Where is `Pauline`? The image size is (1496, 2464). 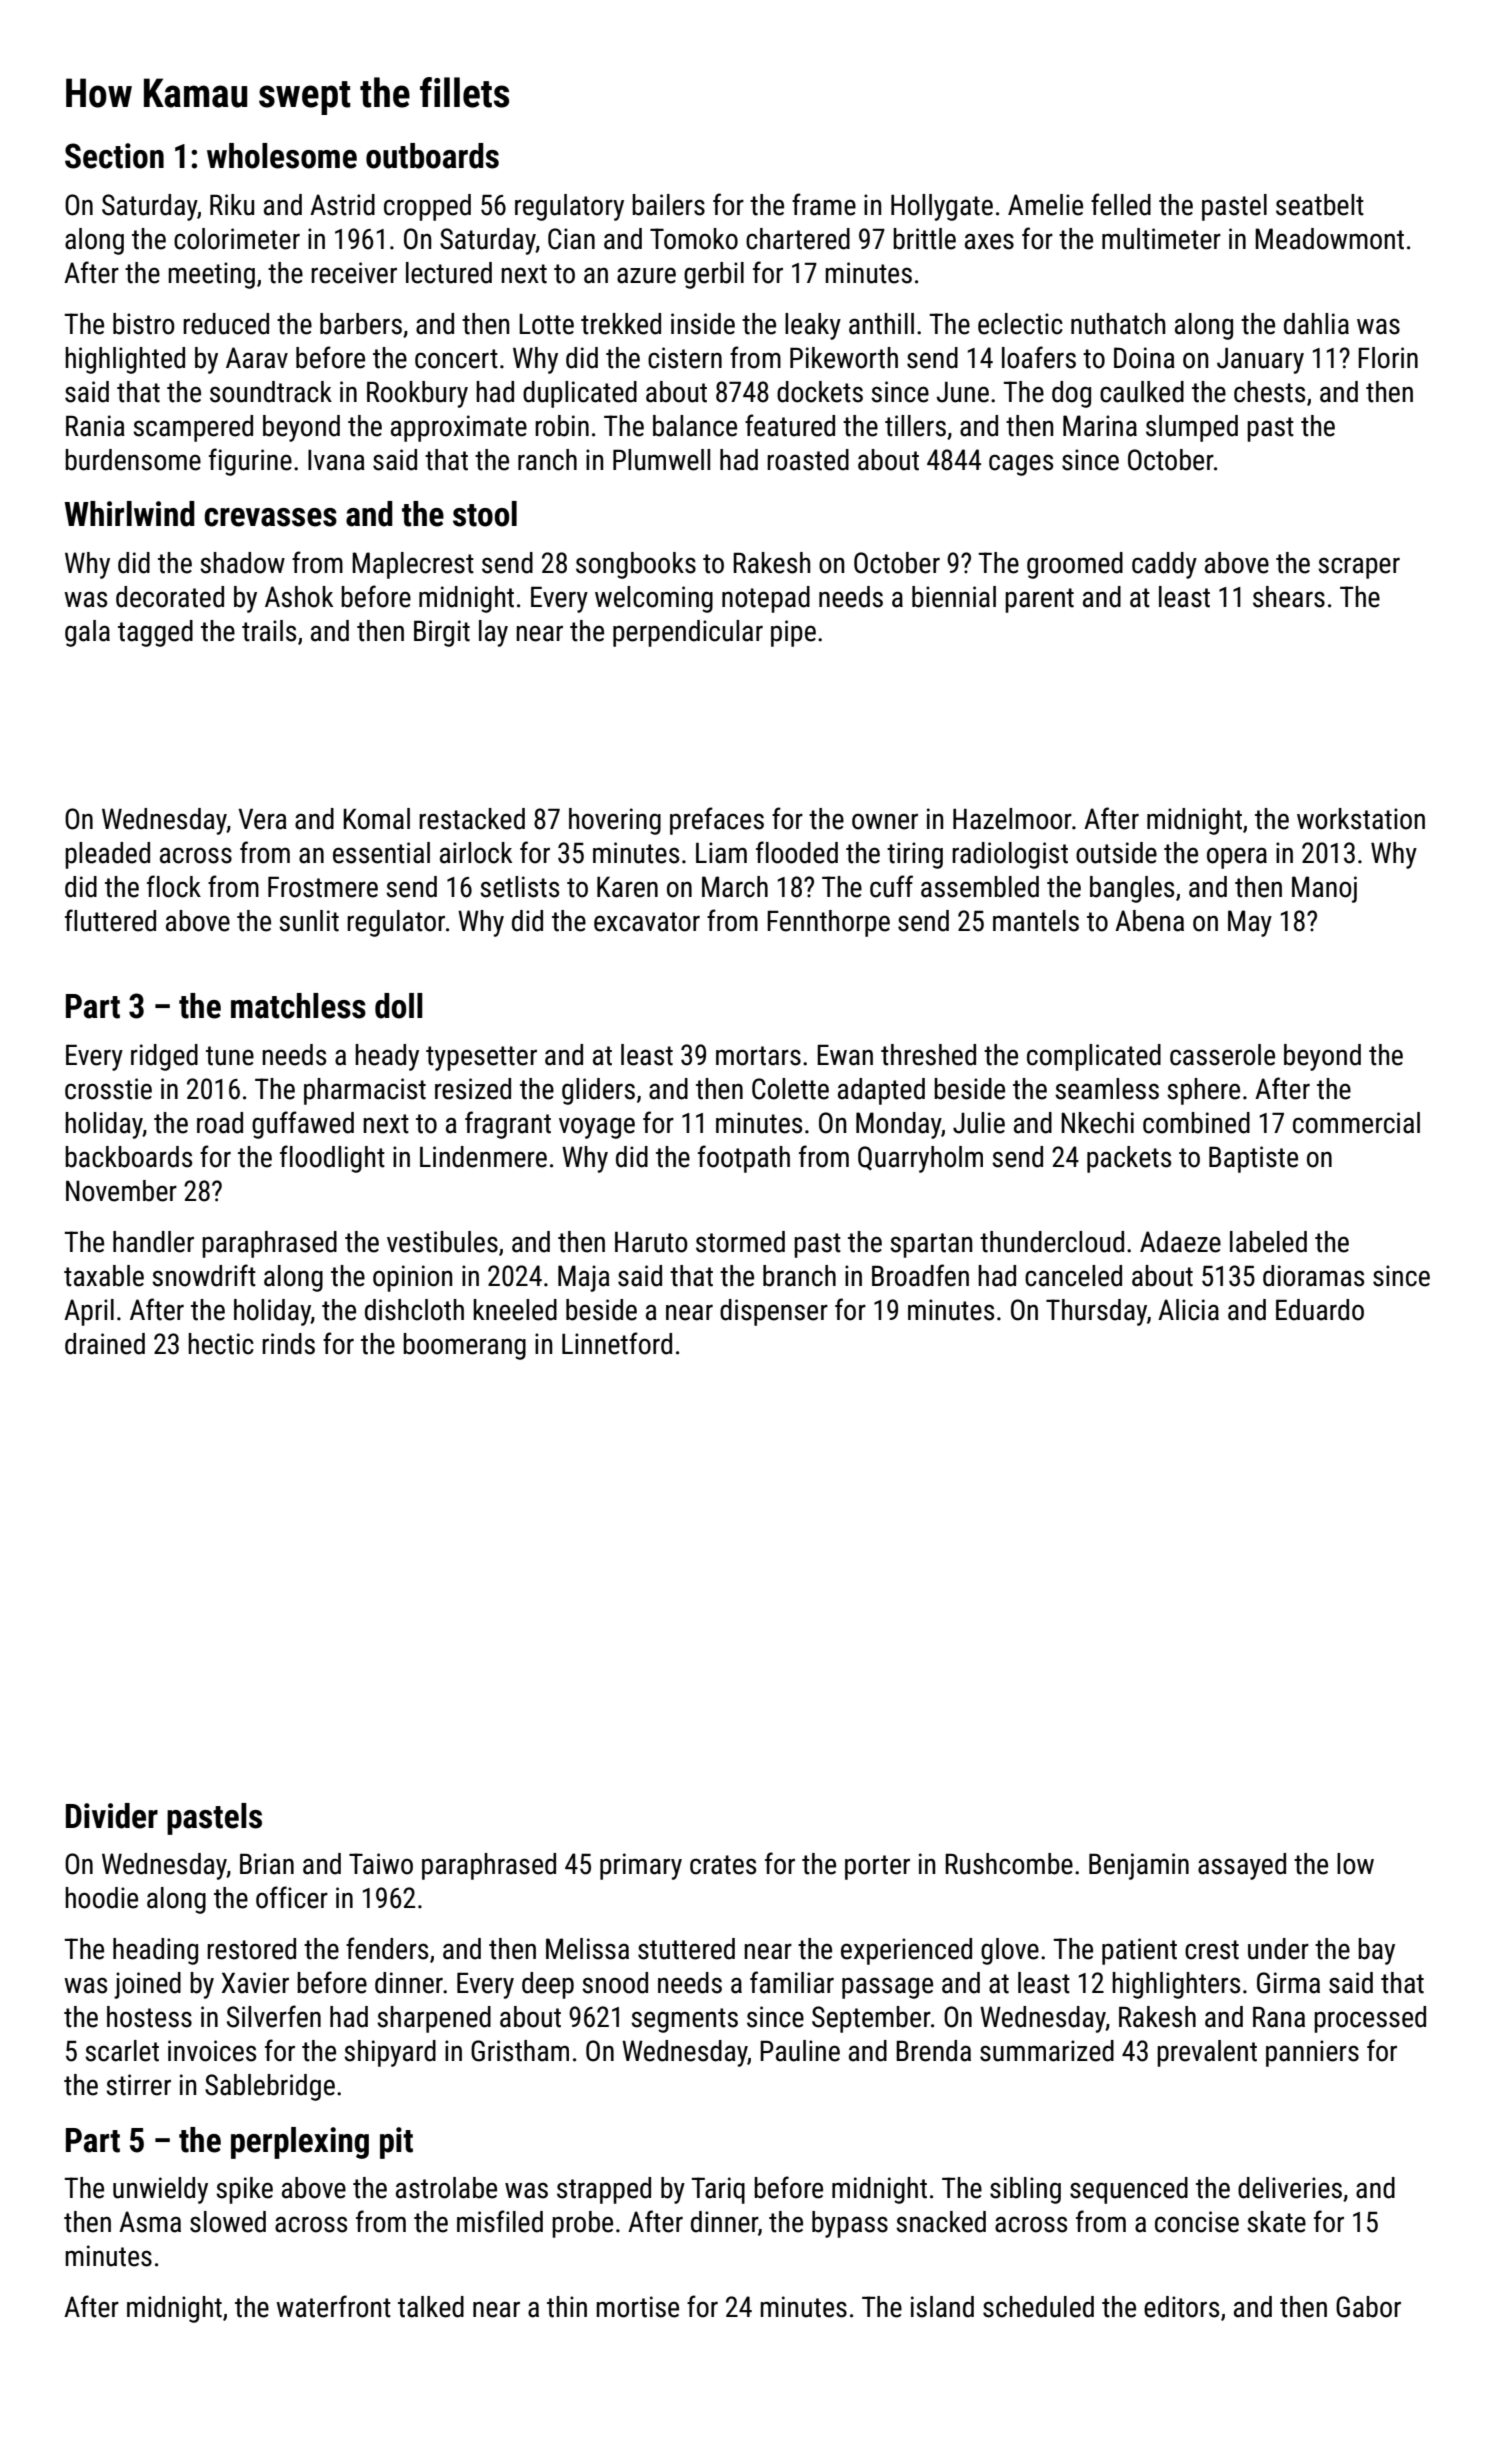
Pauline is located at coordinates (800, 2051).
